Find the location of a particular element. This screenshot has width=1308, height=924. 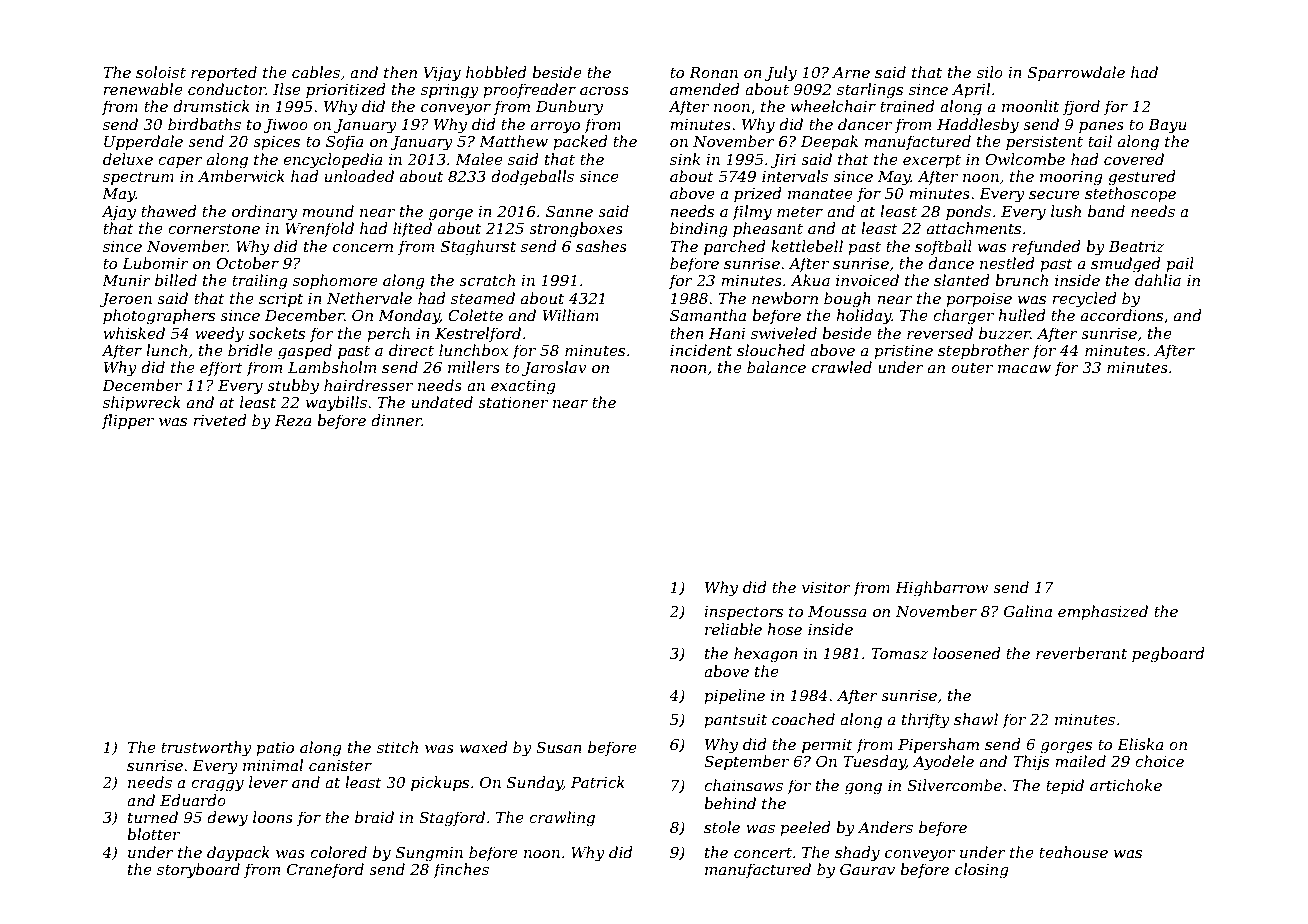

strongboxes is located at coordinates (576, 230).
